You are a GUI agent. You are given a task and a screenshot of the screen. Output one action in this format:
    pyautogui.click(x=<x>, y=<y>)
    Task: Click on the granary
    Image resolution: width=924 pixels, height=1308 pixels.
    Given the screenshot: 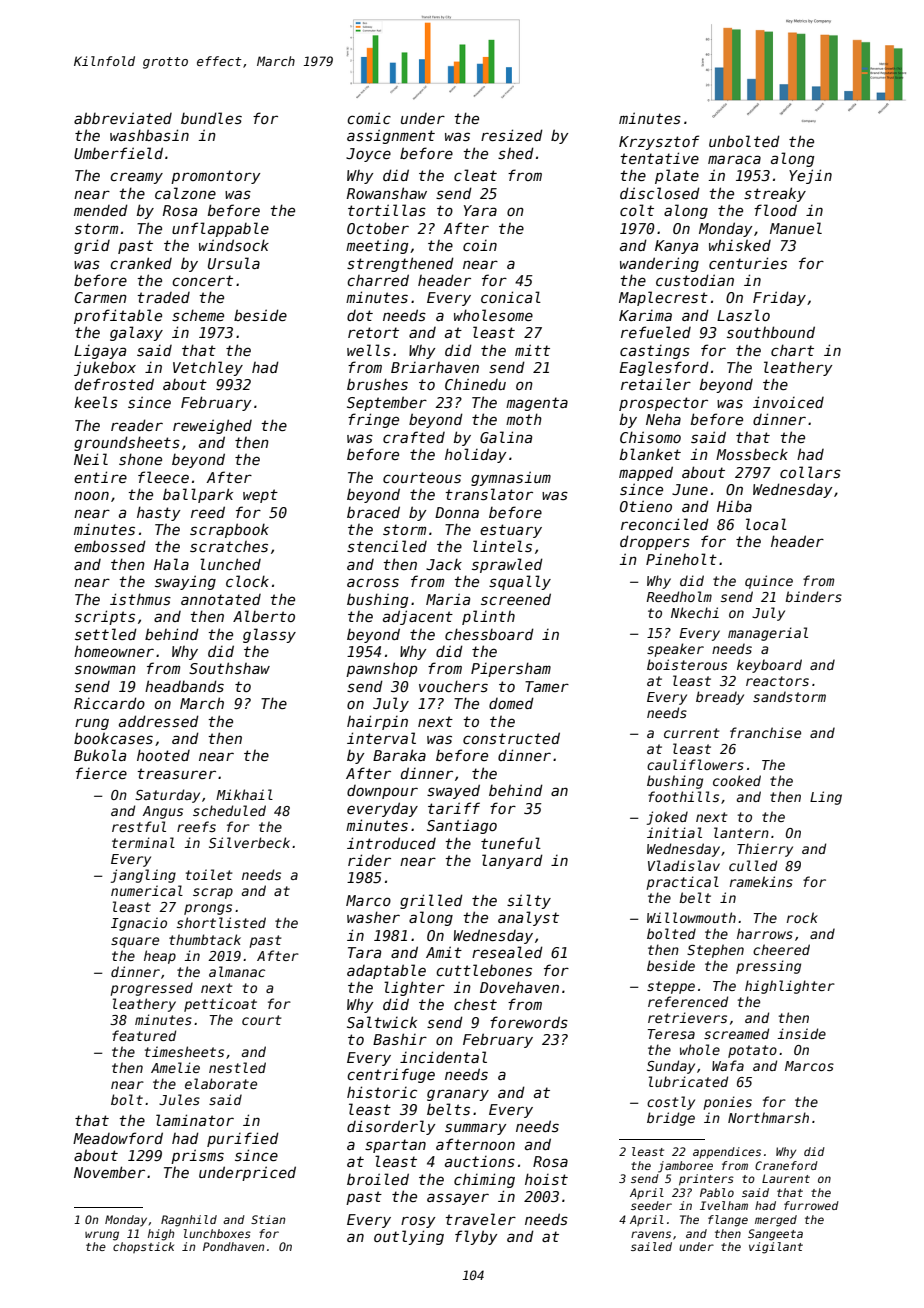 What is the action you would take?
    pyautogui.click(x=458, y=1095)
